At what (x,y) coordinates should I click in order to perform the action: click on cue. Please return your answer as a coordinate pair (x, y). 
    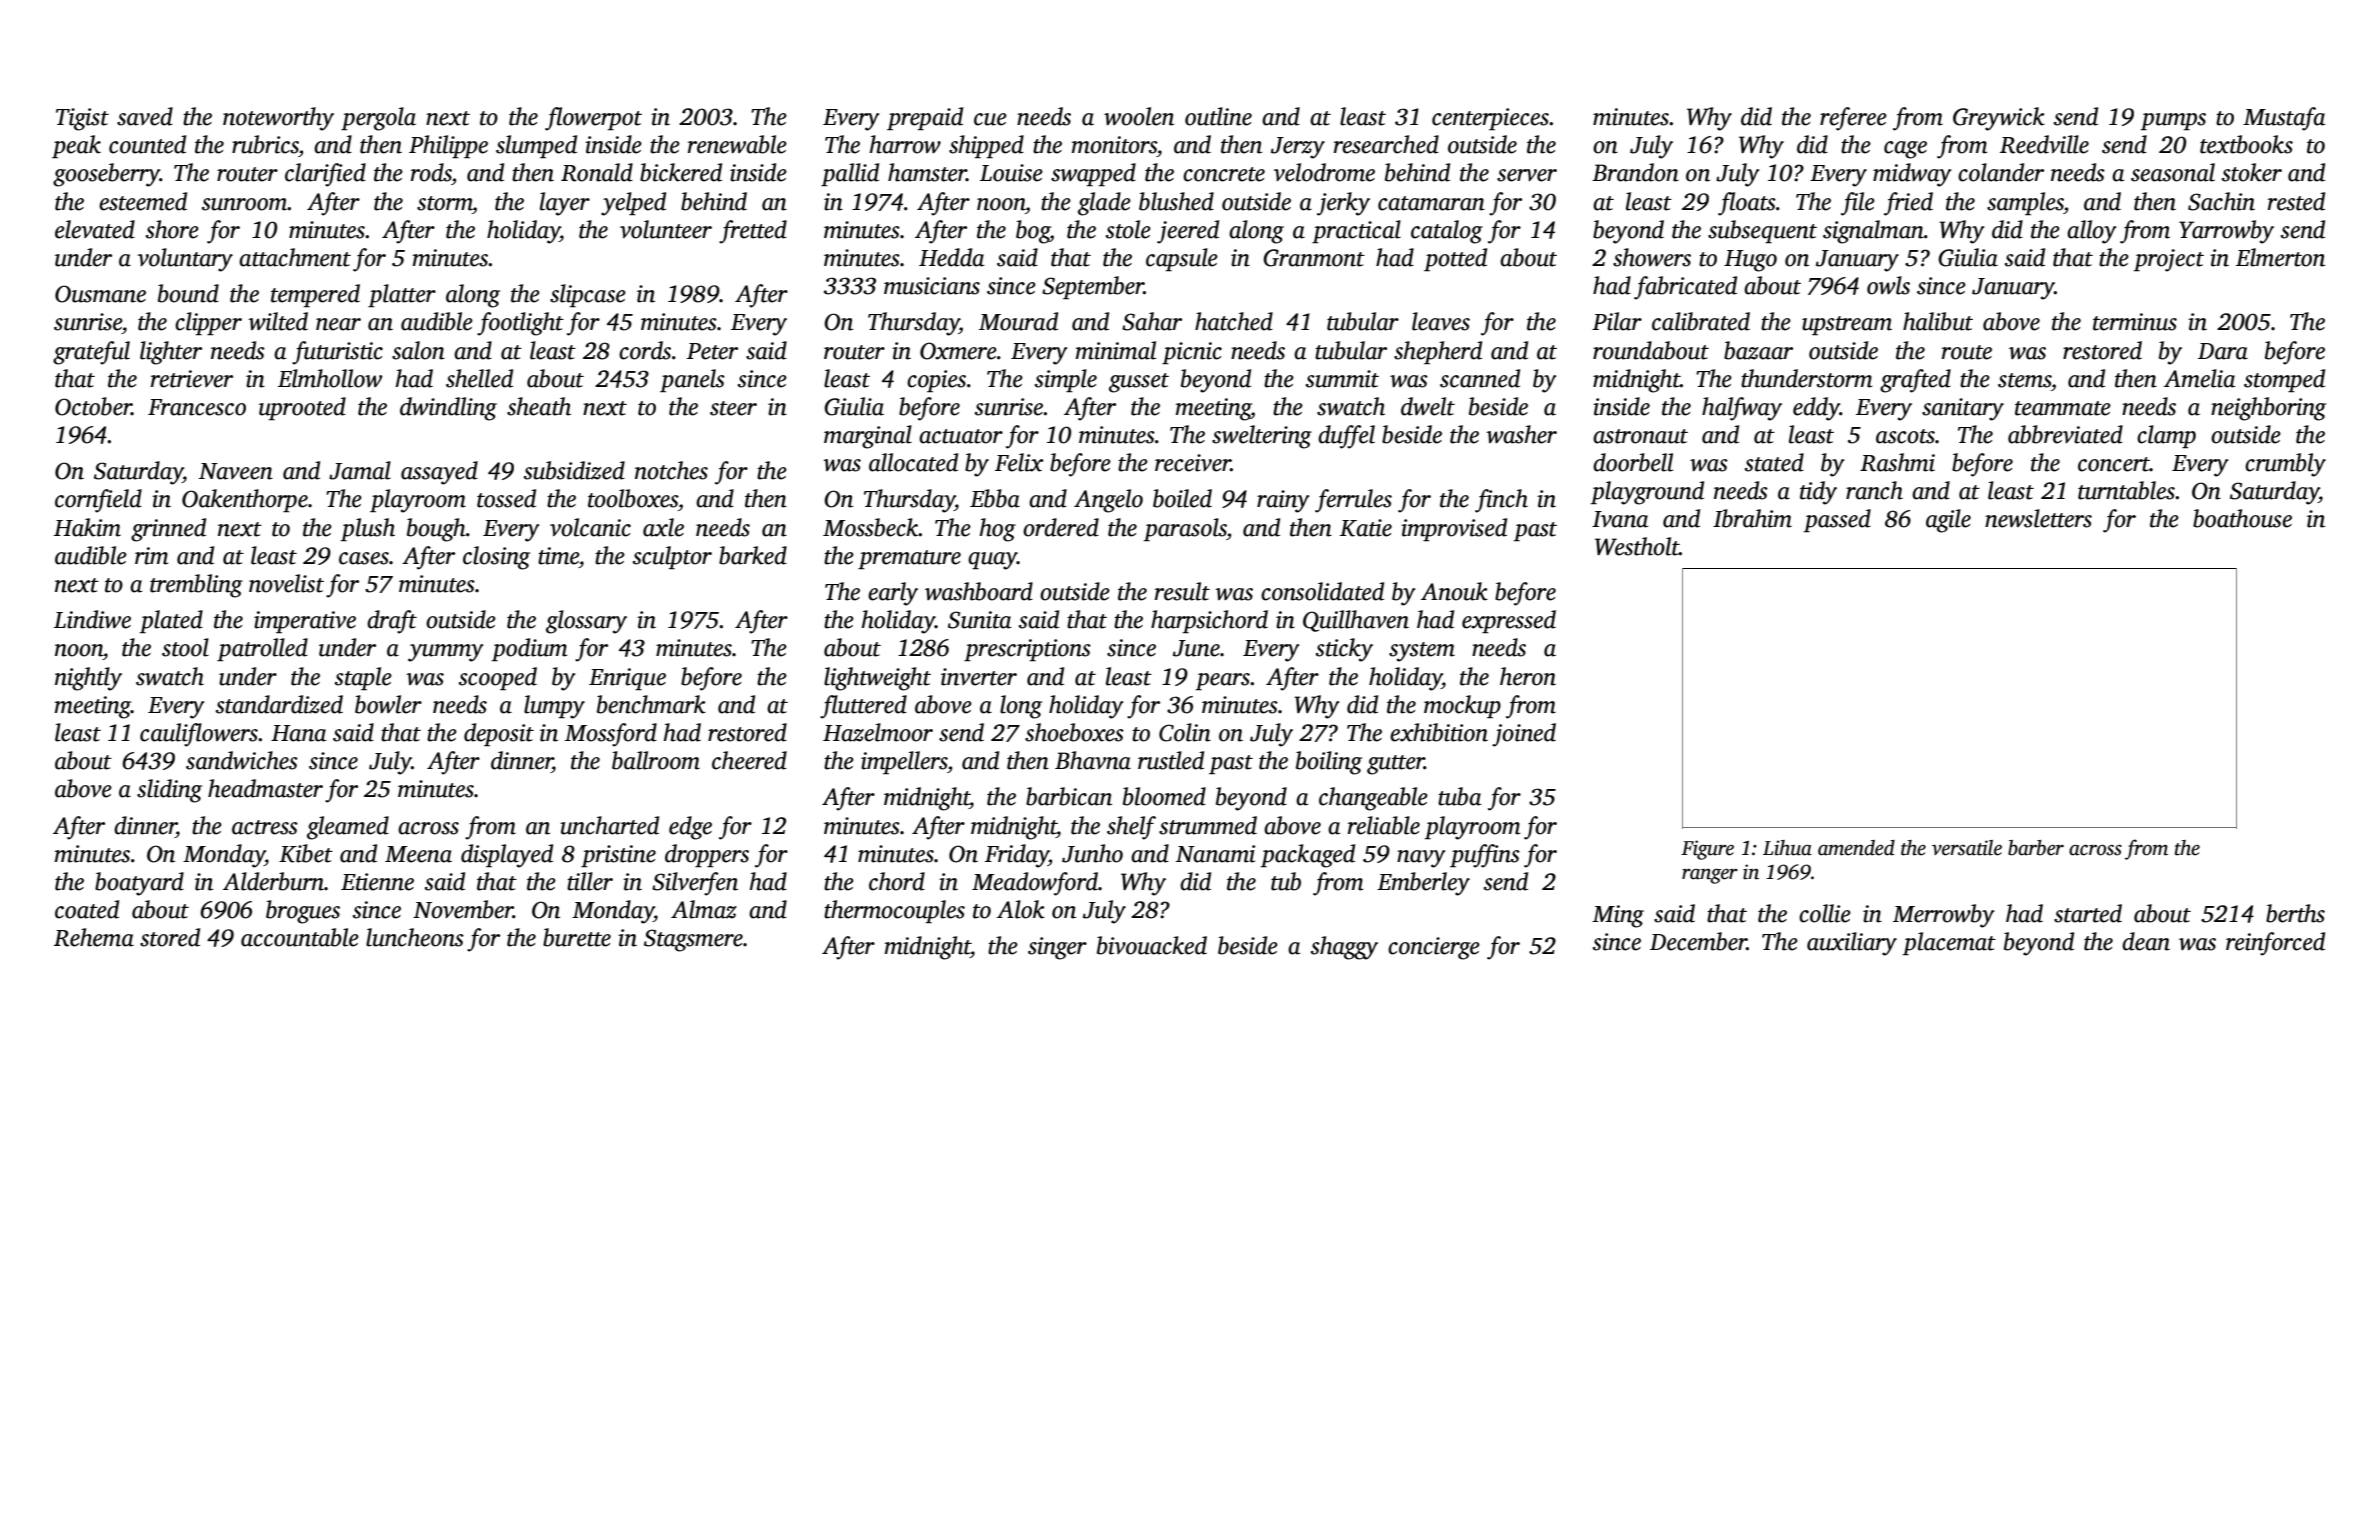
    Looking at the image, I should click on (990, 119).
